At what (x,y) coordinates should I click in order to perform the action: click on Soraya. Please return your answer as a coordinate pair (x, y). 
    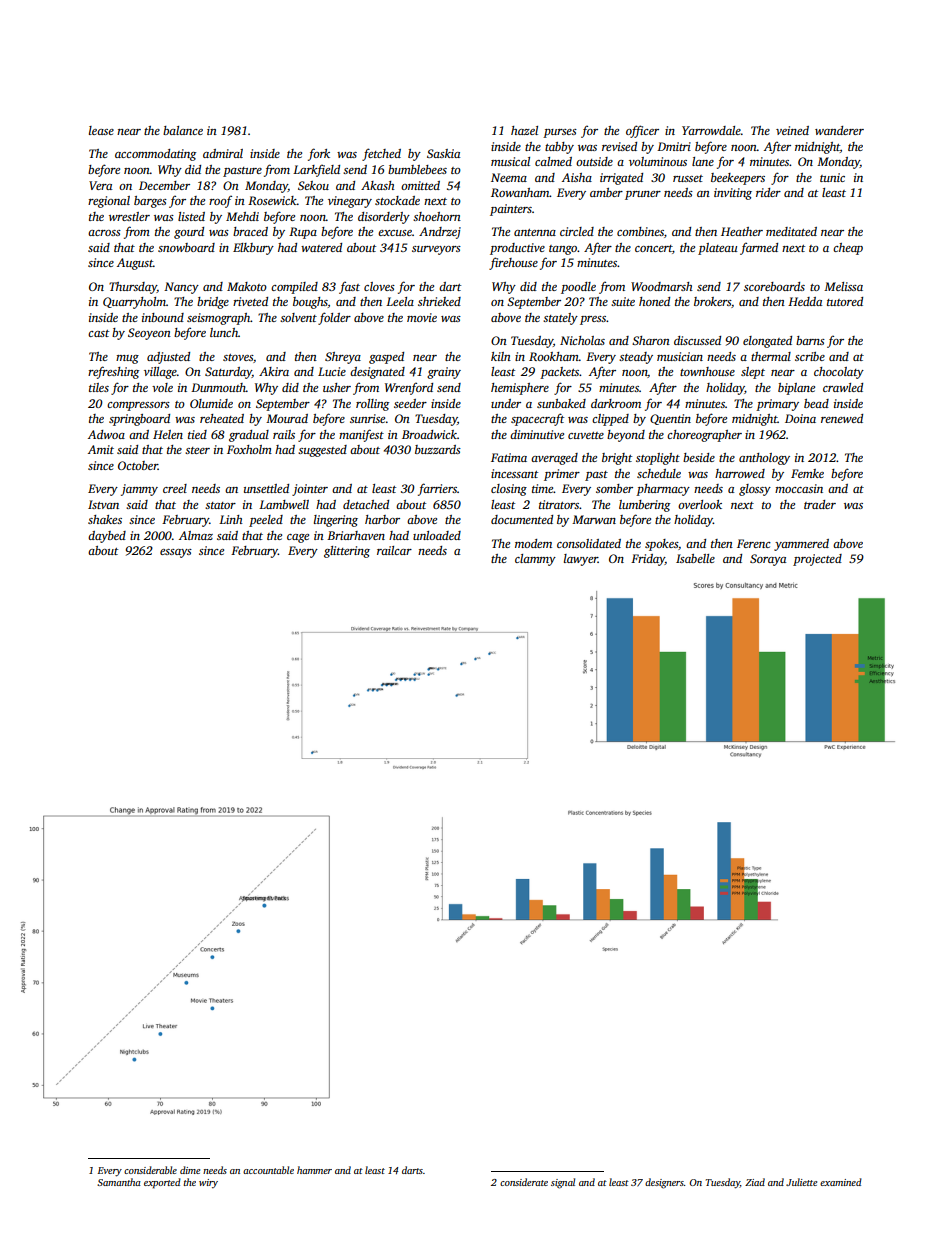
    Looking at the image, I should click on (768, 560).
